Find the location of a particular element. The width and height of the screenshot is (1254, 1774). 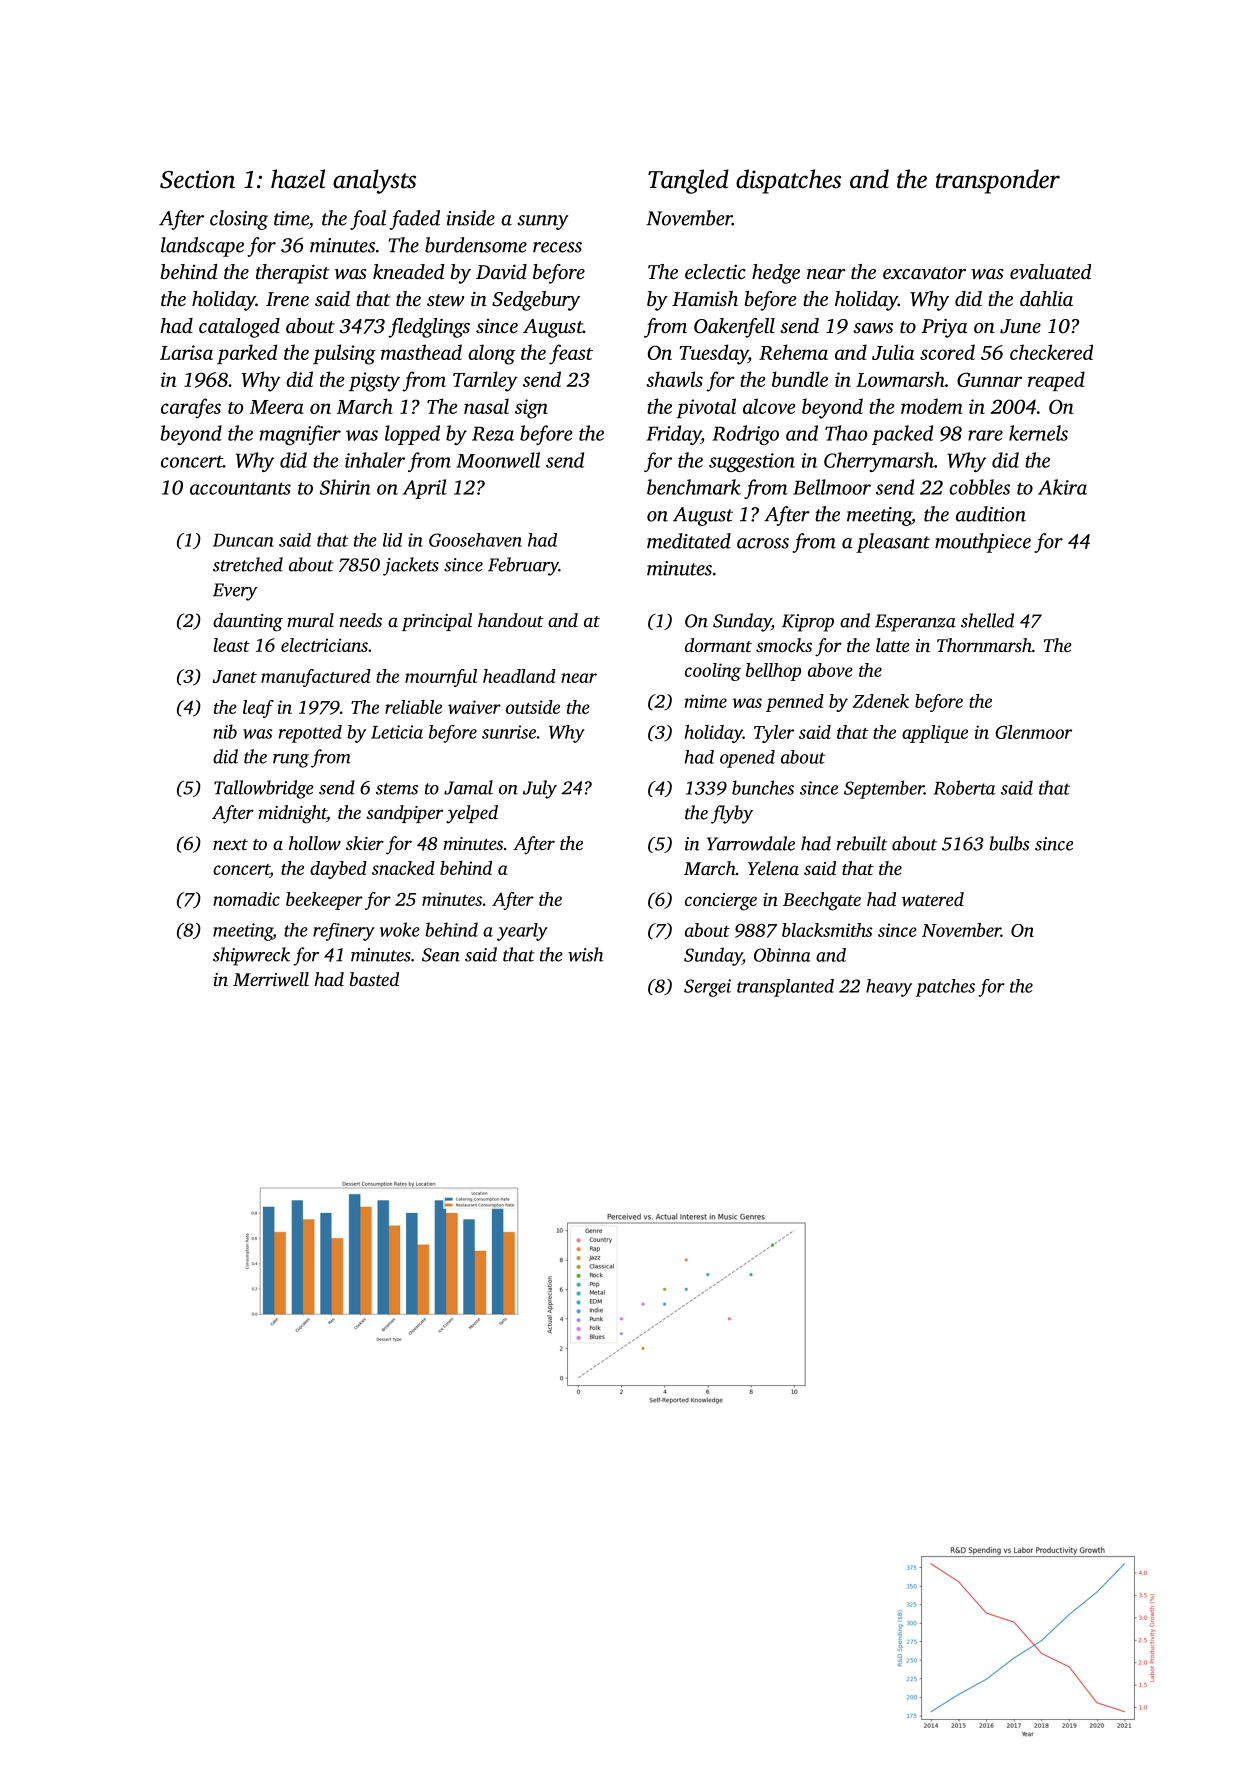

excavator is located at coordinates (924, 273).
